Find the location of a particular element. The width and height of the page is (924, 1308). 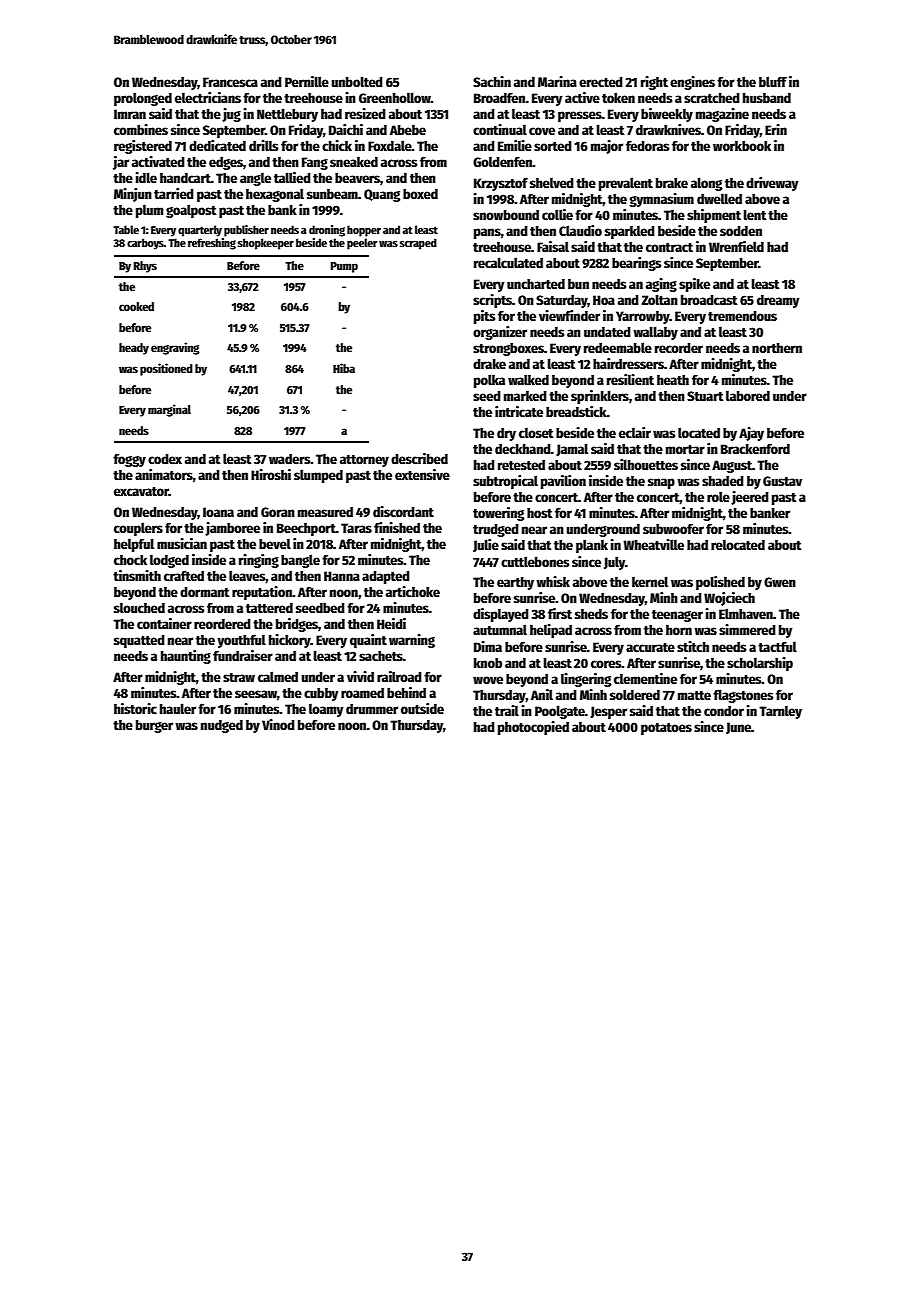

husband is located at coordinates (767, 98).
